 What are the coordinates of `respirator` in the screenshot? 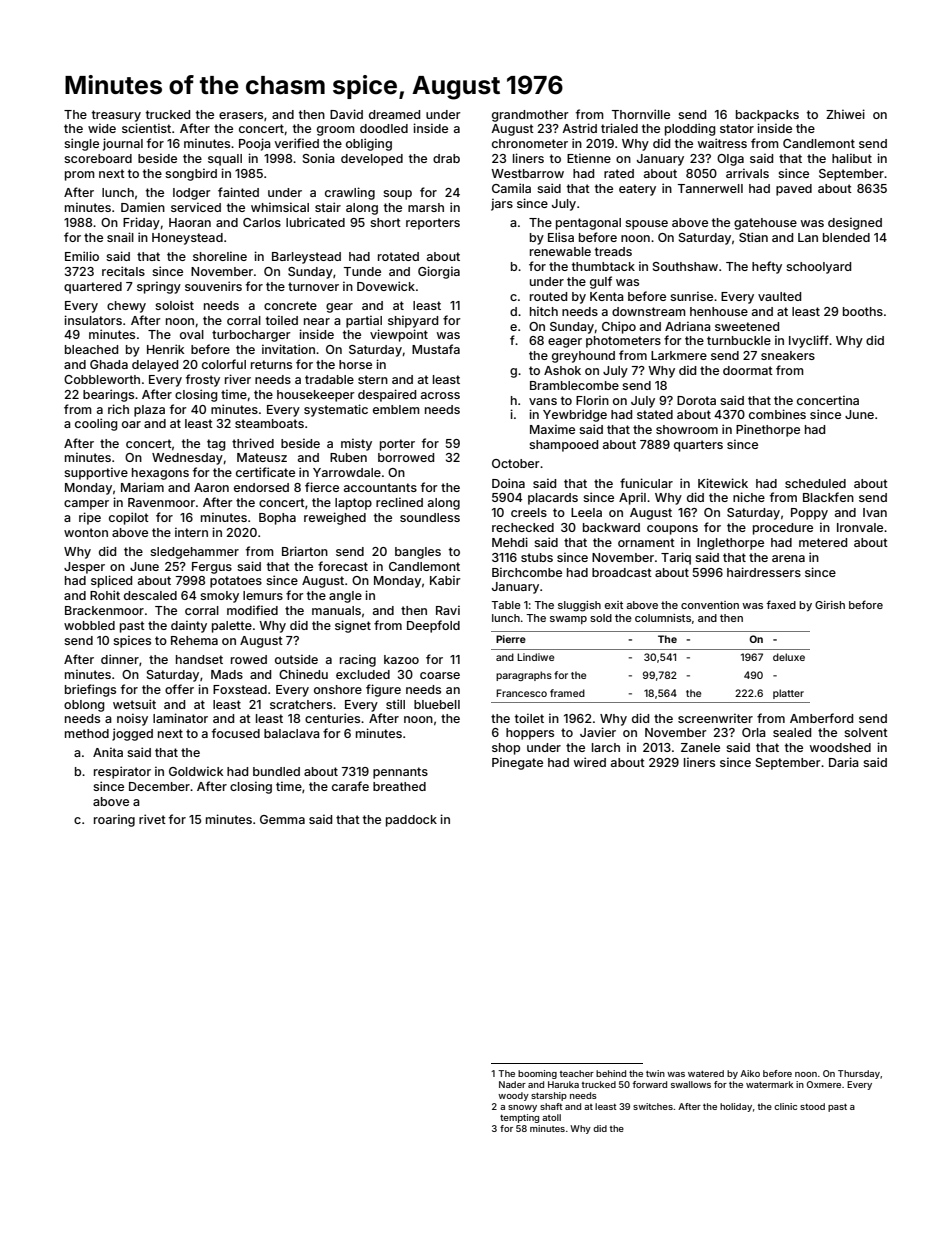 It's located at (122, 772).
